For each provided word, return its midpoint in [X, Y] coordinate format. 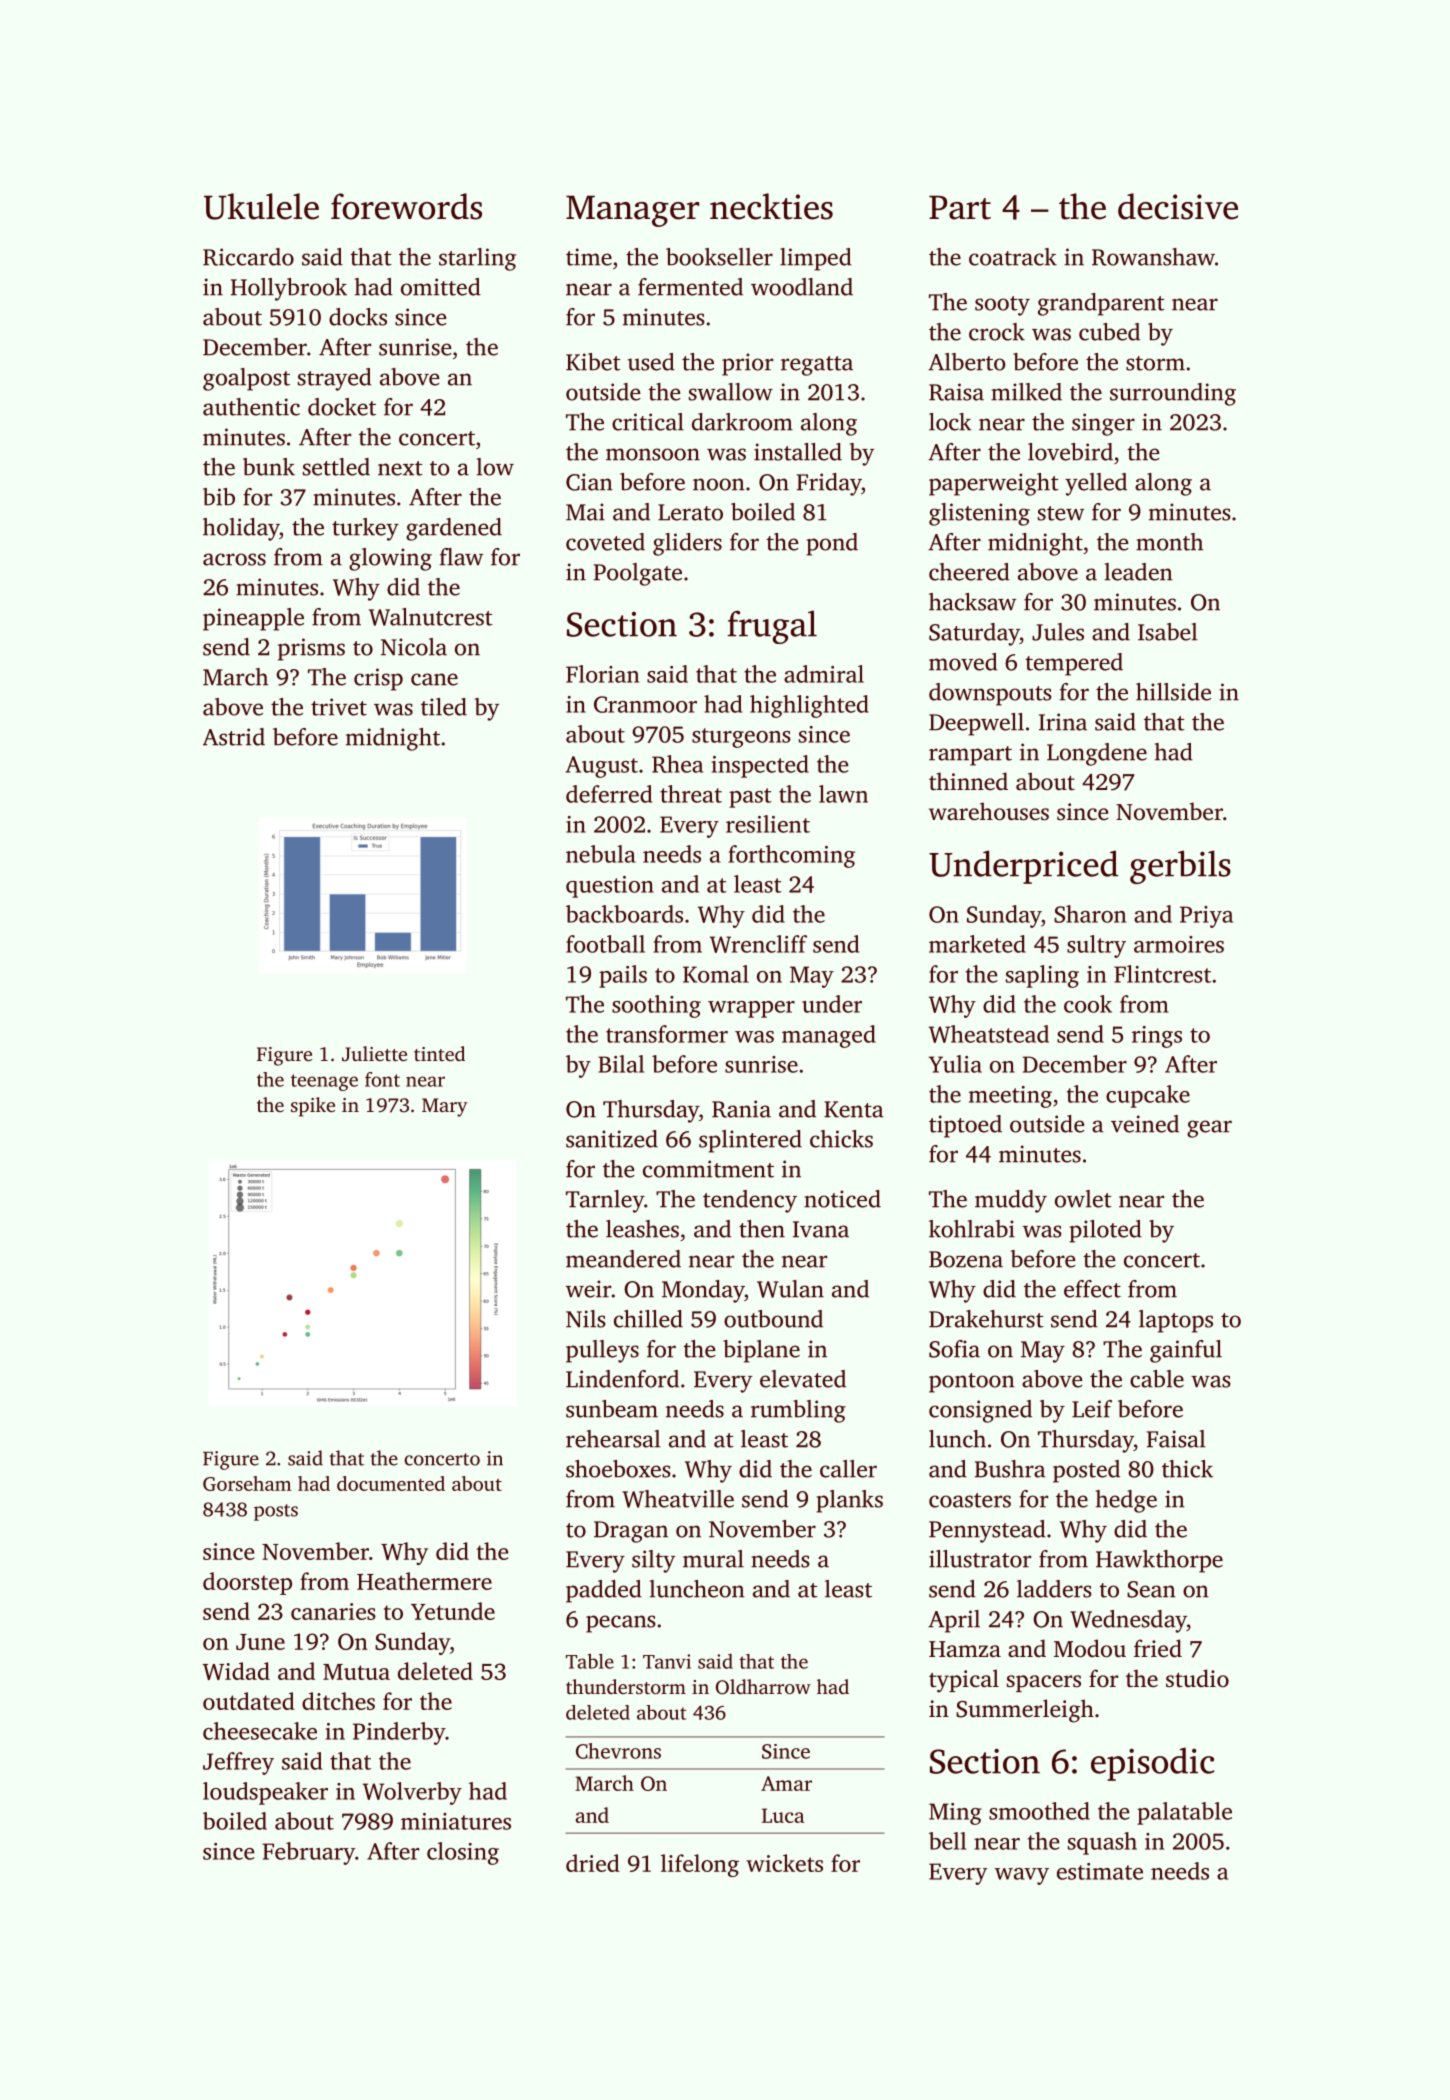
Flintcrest [1162, 974]
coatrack [1013, 257]
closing [463, 1853]
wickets [784, 1863]
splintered [750, 1141]
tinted [439, 1053]
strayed [335, 379]
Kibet [593, 362]
